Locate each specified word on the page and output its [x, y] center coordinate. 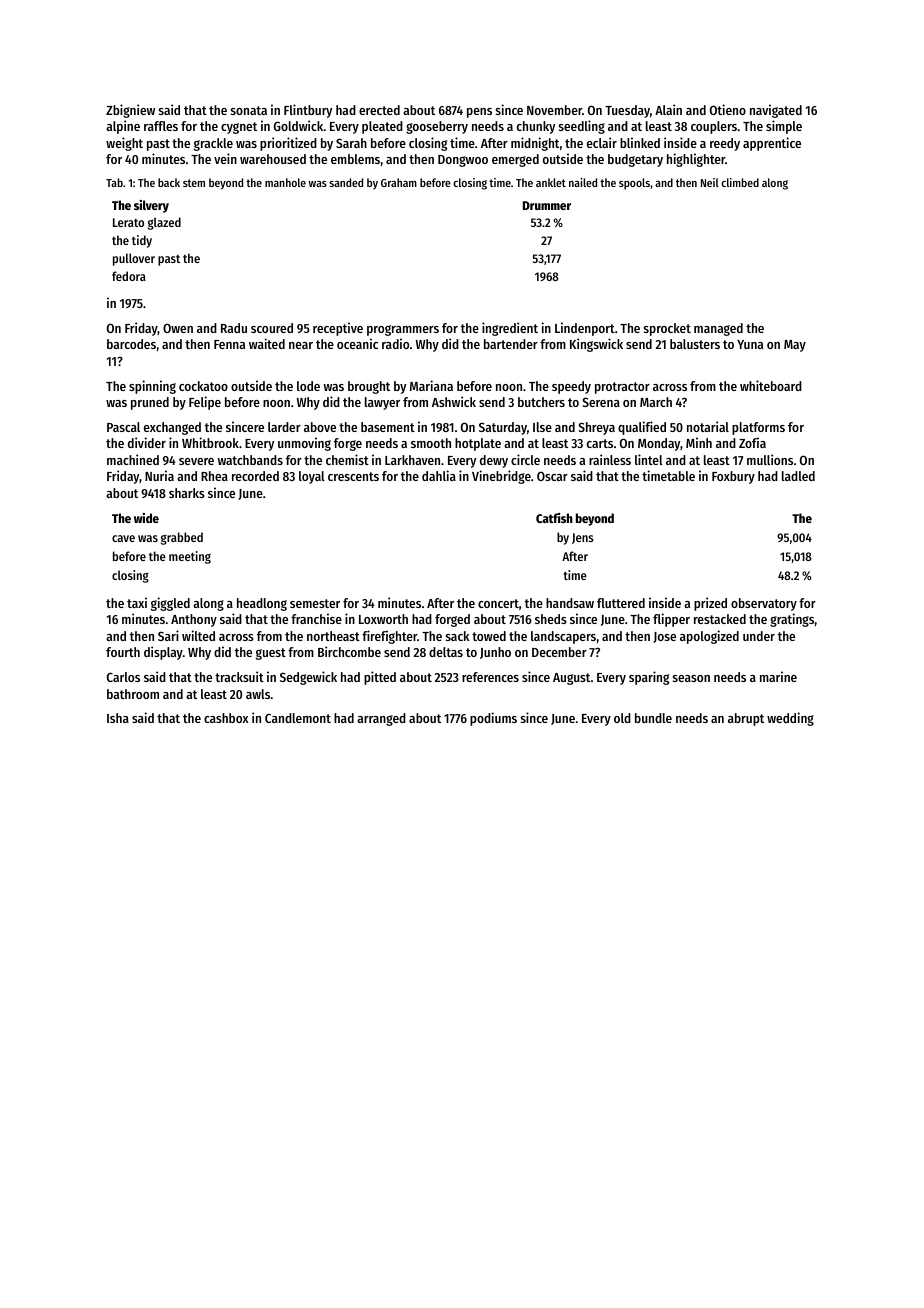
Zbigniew [130, 111]
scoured [272, 328]
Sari [168, 635]
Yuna [750, 344]
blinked [640, 142]
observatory [764, 604]
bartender [511, 344]
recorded [255, 476]
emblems [355, 159]
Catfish [554, 518]
